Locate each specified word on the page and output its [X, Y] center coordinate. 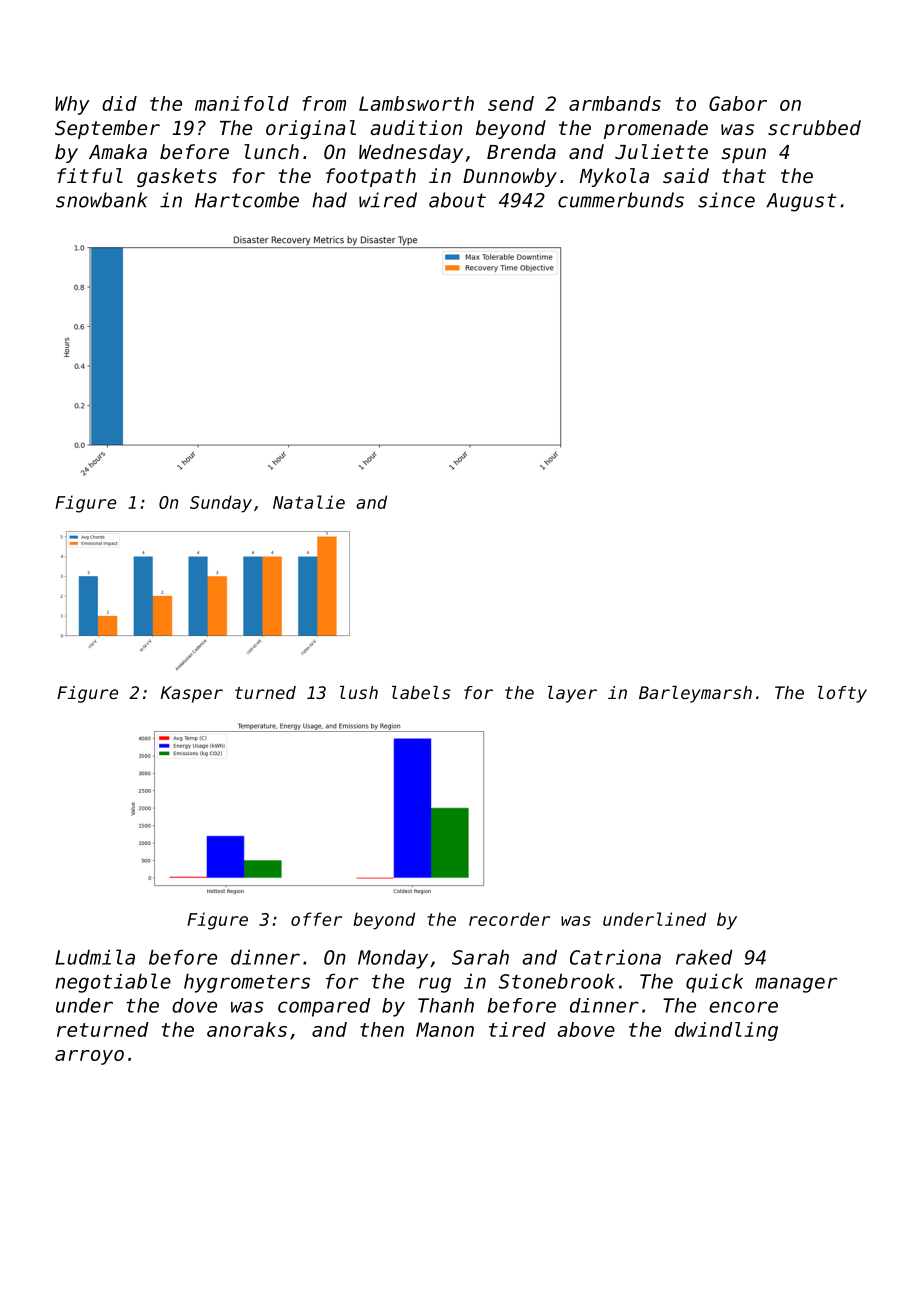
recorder [509, 919]
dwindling [726, 1031]
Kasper [192, 694]
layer [572, 694]
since [726, 200]
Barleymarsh [695, 694]
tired [517, 1029]
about [457, 200]
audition [416, 127]
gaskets [177, 177]
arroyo [89, 1057]
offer [316, 919]
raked [704, 957]
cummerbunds [621, 200]
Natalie [309, 502]
